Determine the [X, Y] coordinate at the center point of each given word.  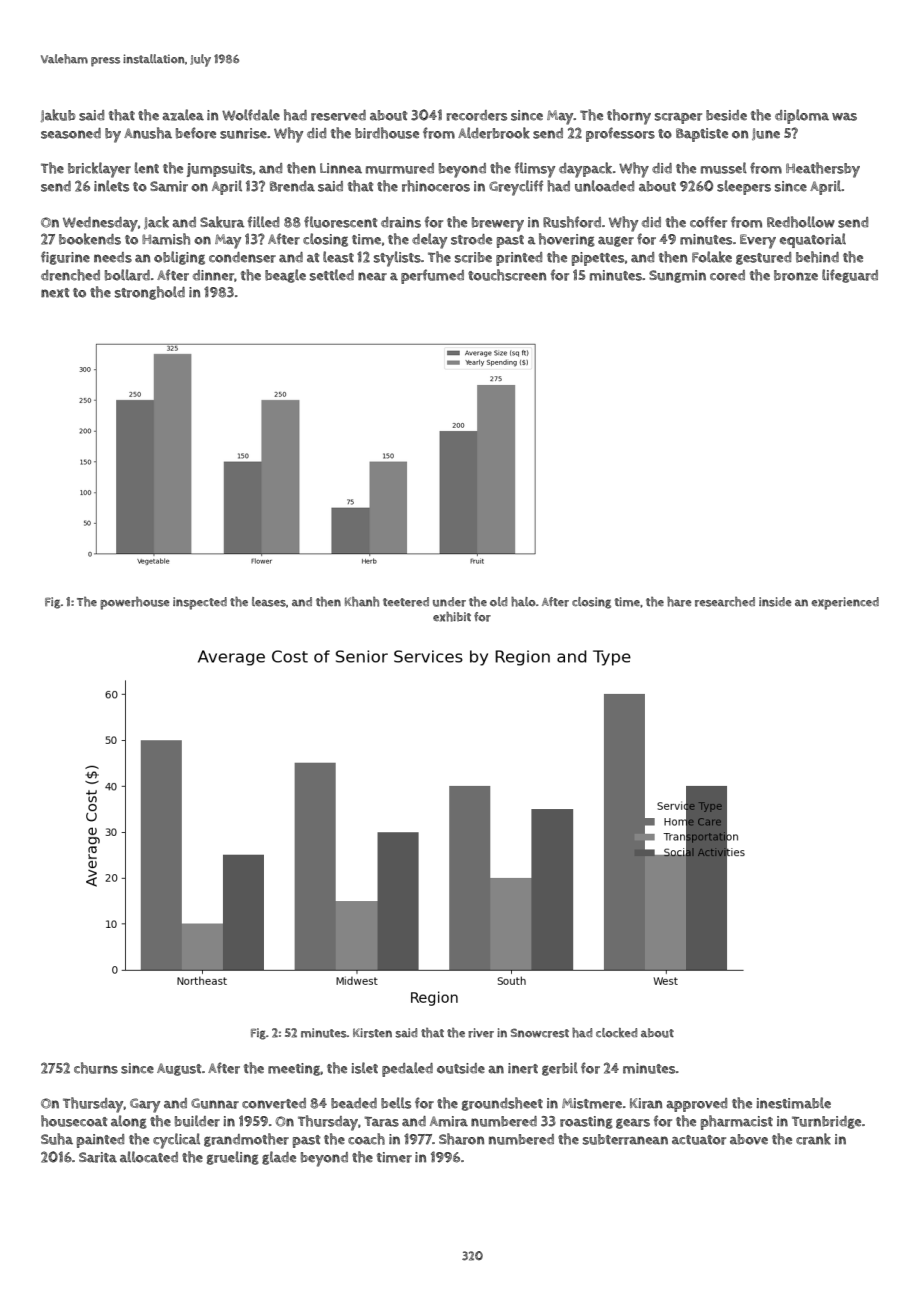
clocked [616, 1033]
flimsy [535, 170]
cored [727, 275]
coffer [708, 222]
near [372, 276]
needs [113, 257]
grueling [233, 1158]
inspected [200, 603]
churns [96, 1068]
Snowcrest [540, 1033]
